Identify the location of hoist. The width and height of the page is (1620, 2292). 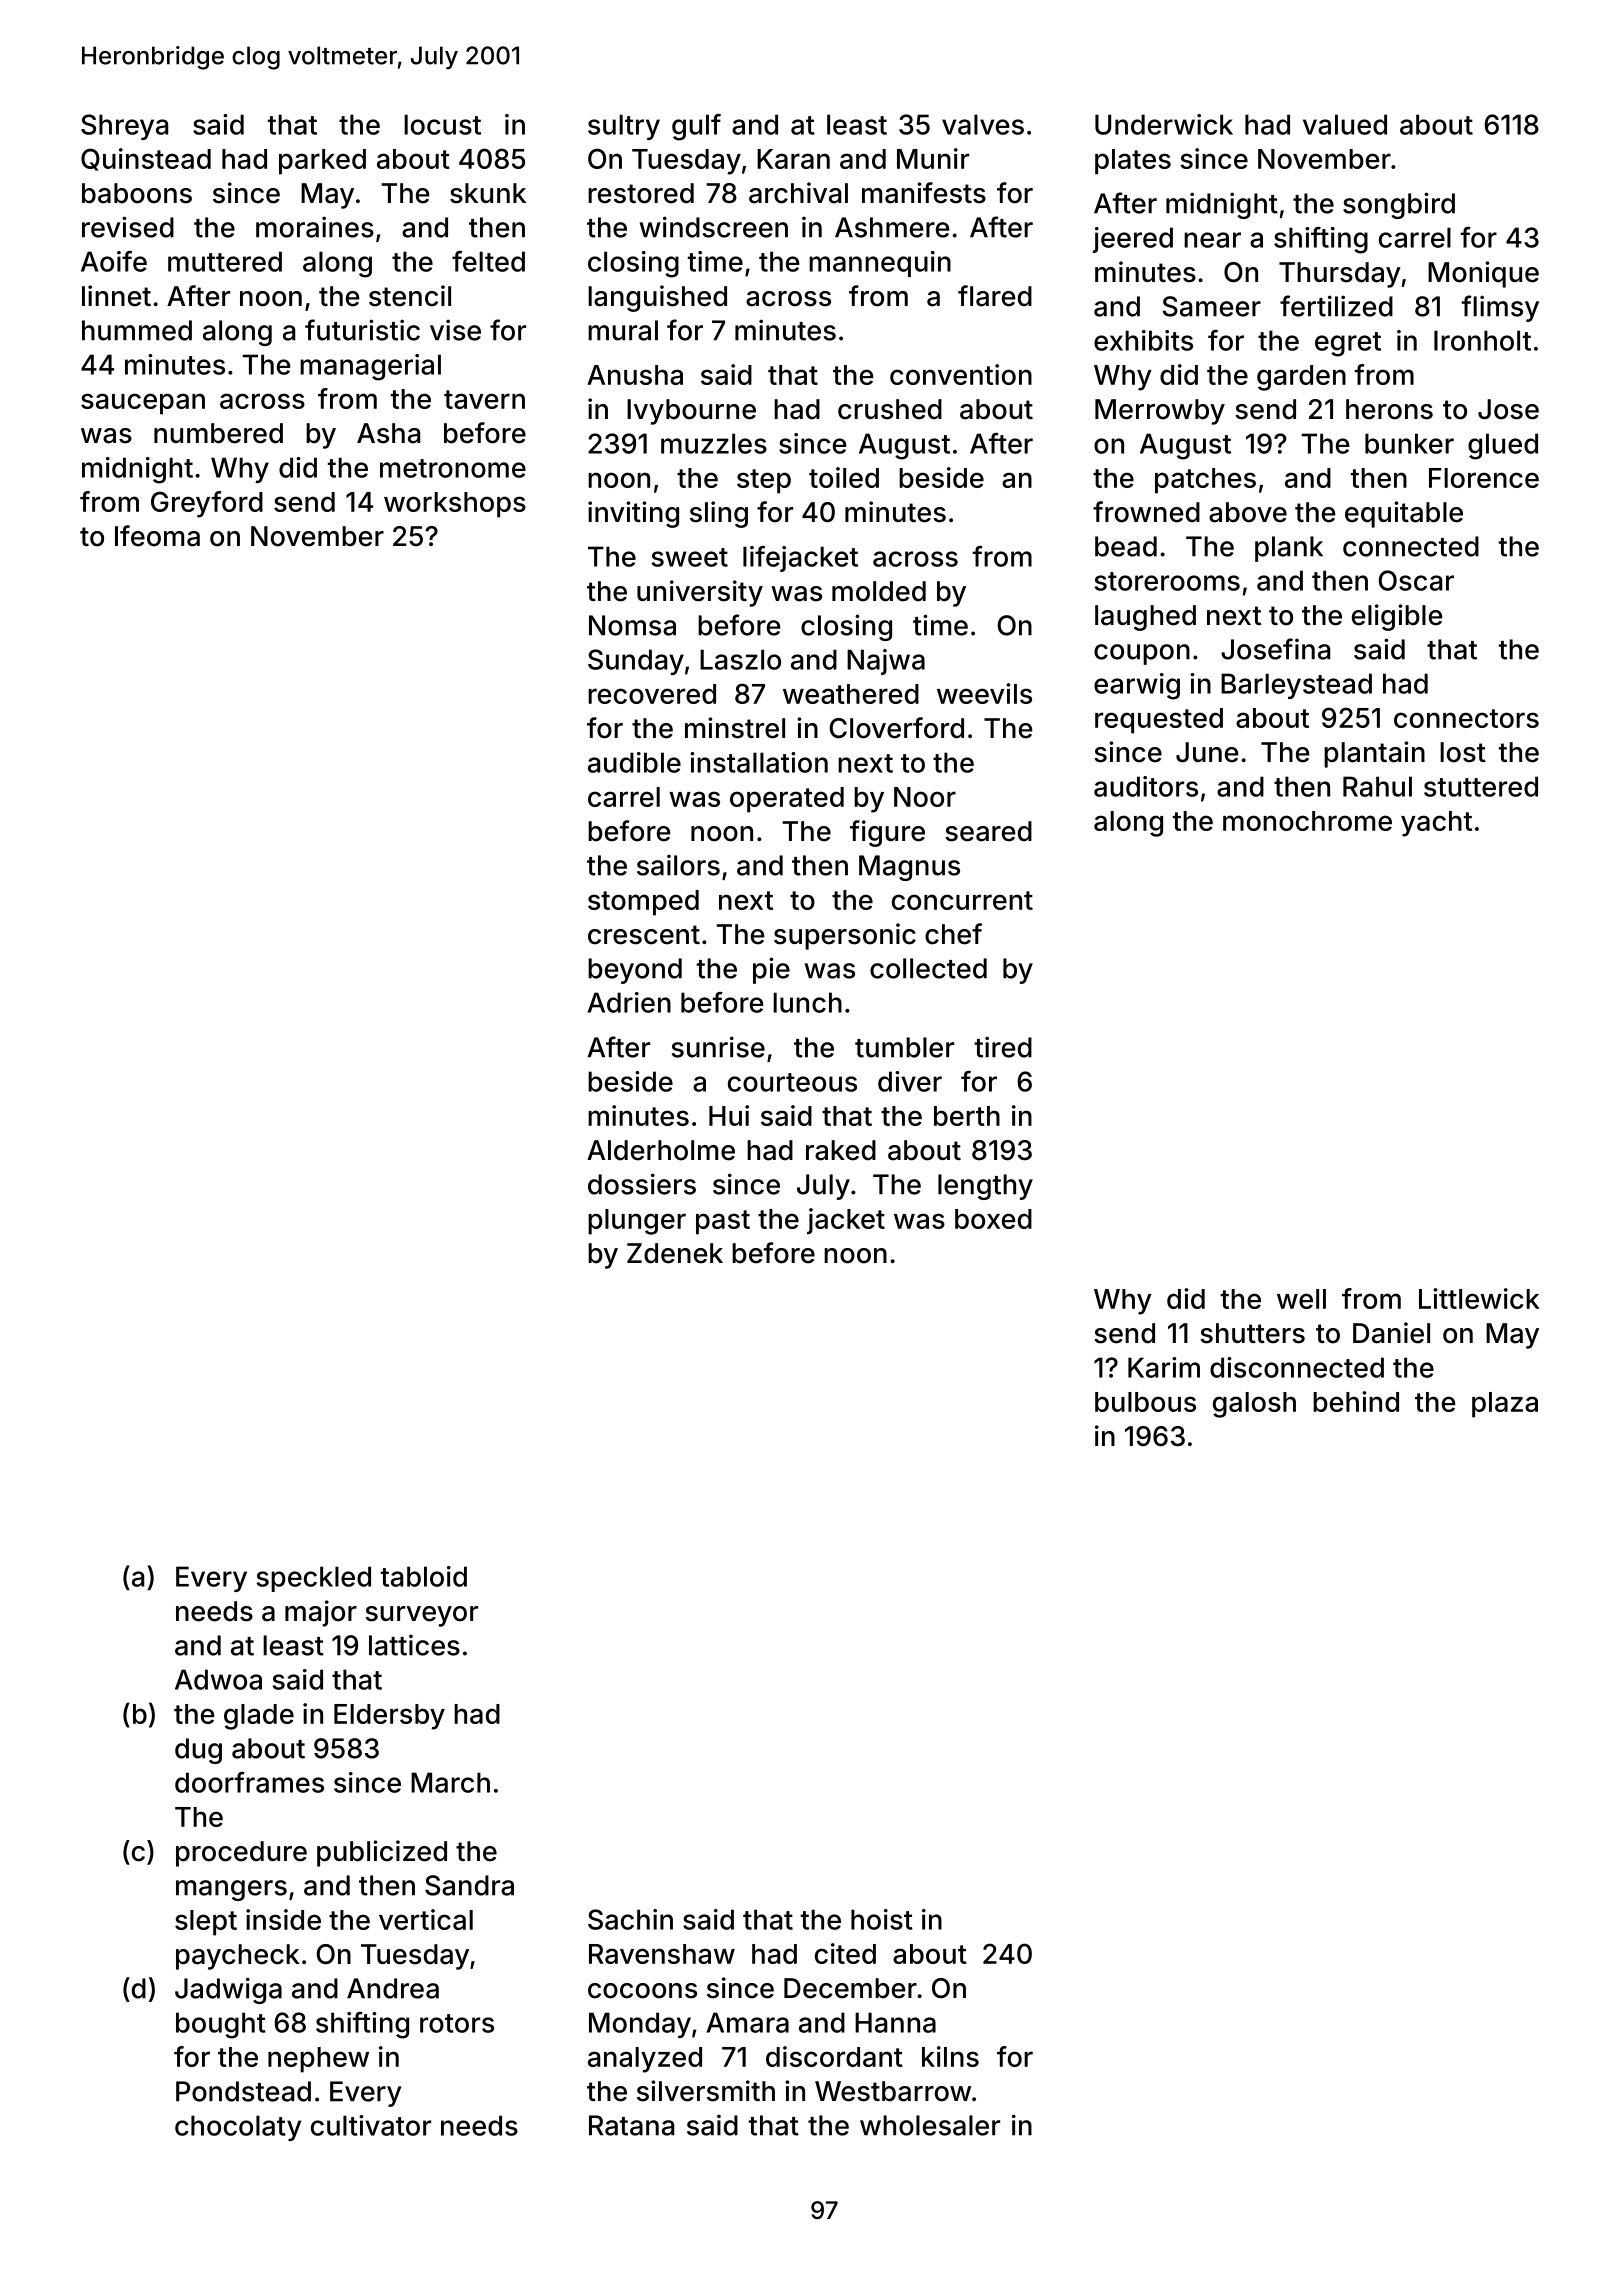
(882, 1919).
